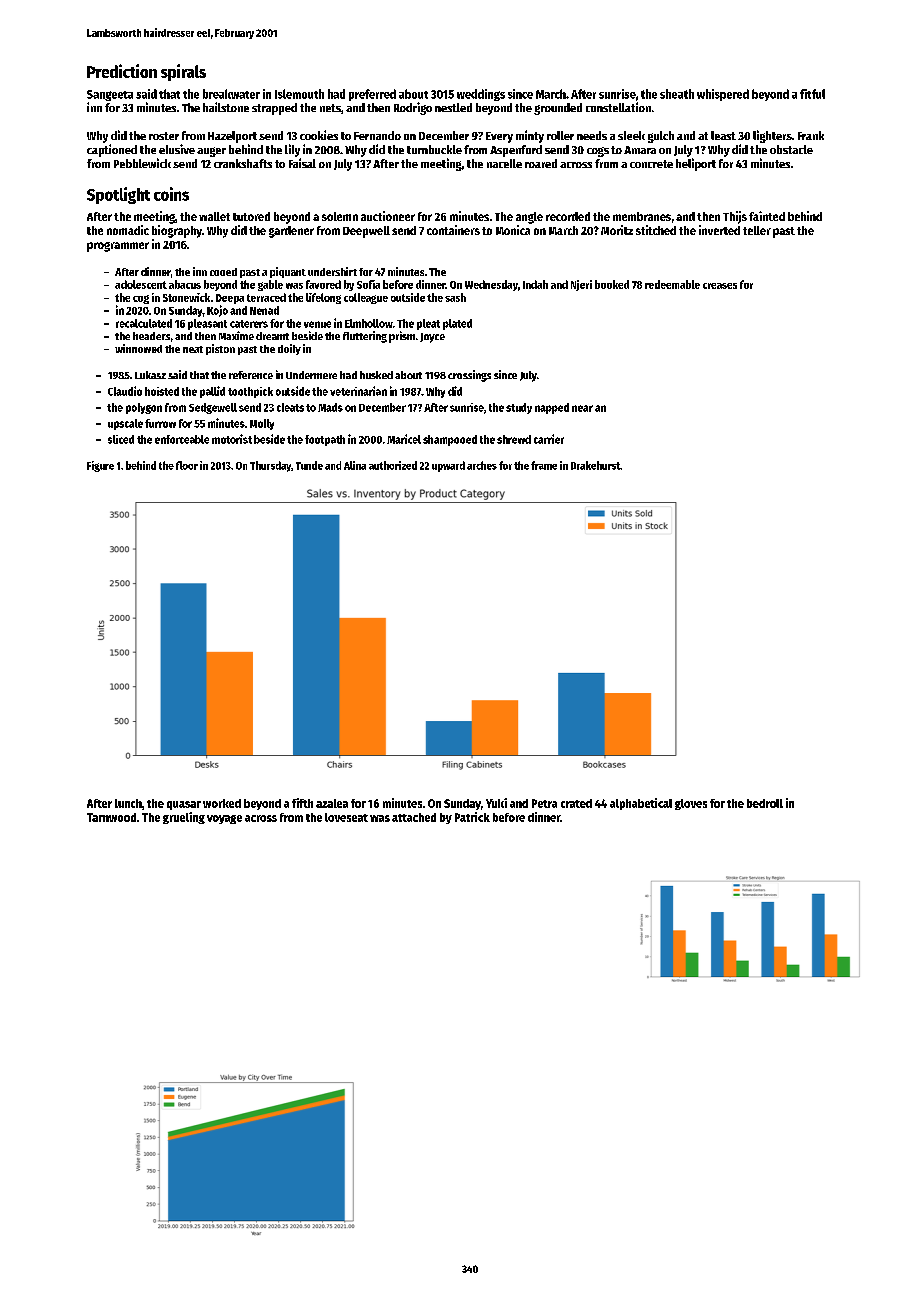 The width and height of the screenshot is (924, 1308). I want to click on study, so click(519, 408).
